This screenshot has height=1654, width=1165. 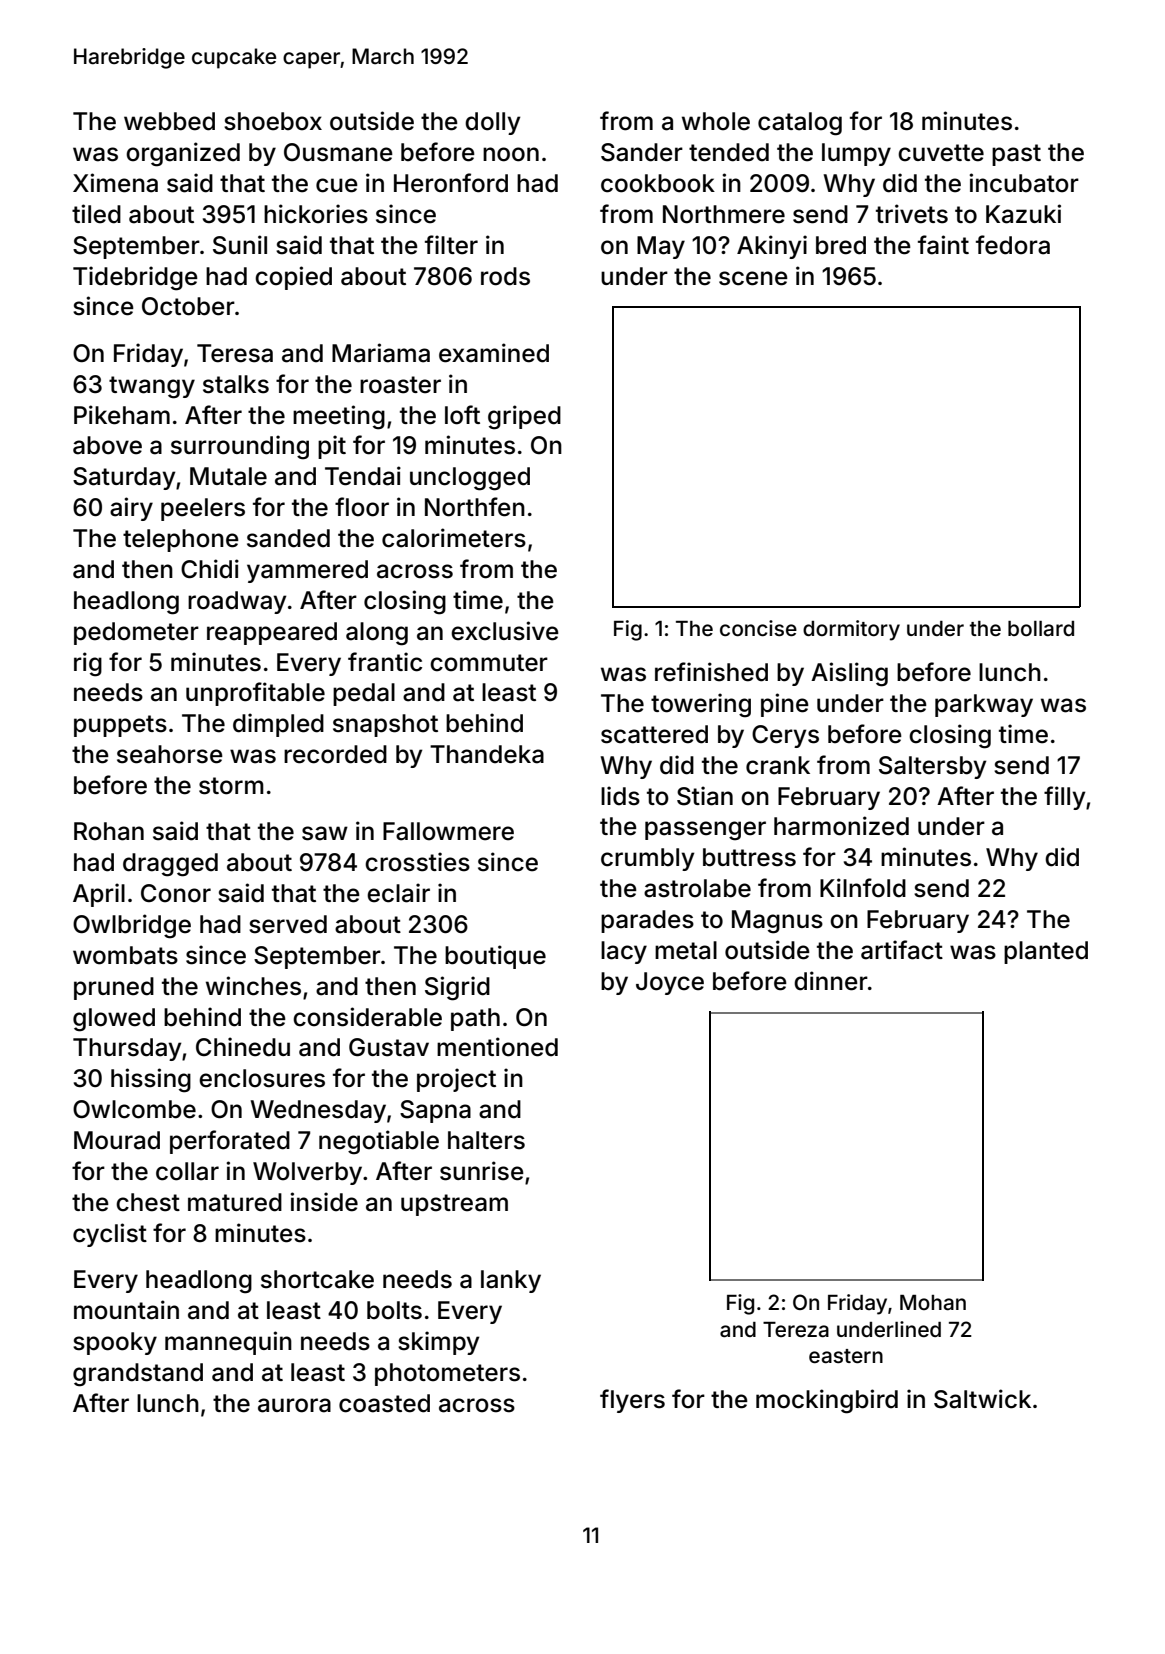 What do you see at coordinates (758, 628) in the screenshot?
I see `concise` at bounding box center [758, 628].
